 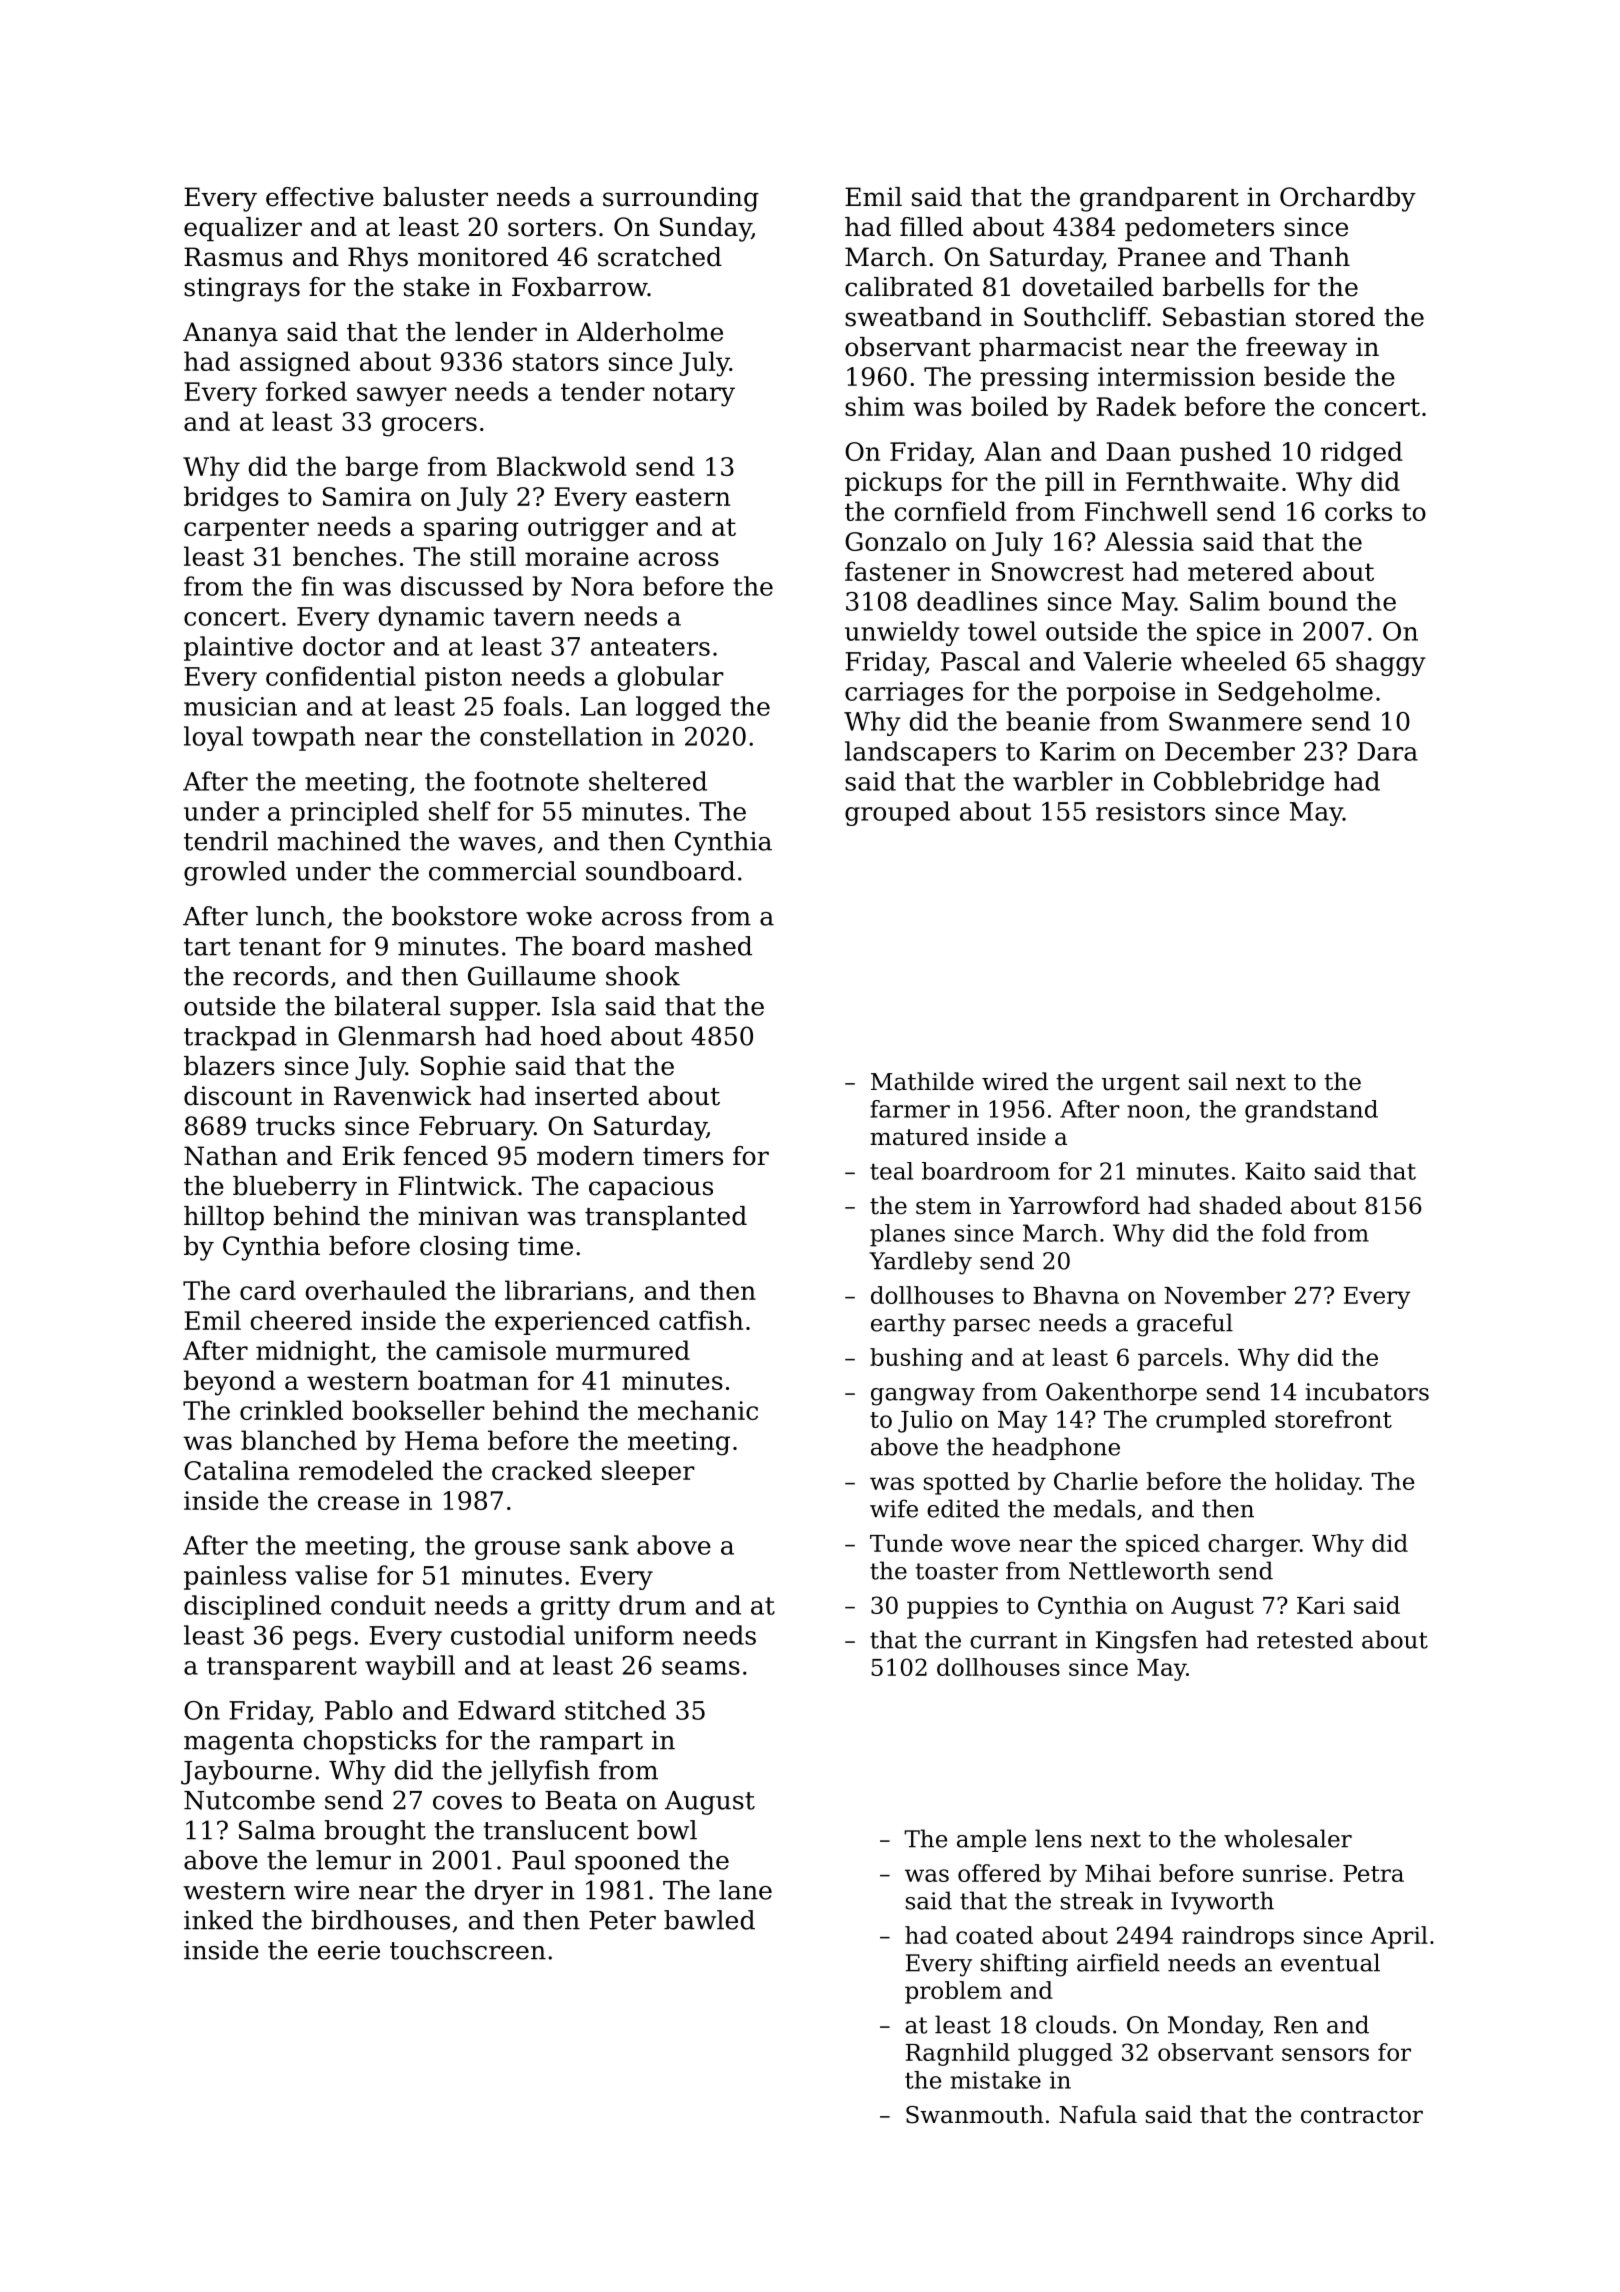 What do you see at coordinates (218, 1920) in the screenshot?
I see `inked` at bounding box center [218, 1920].
